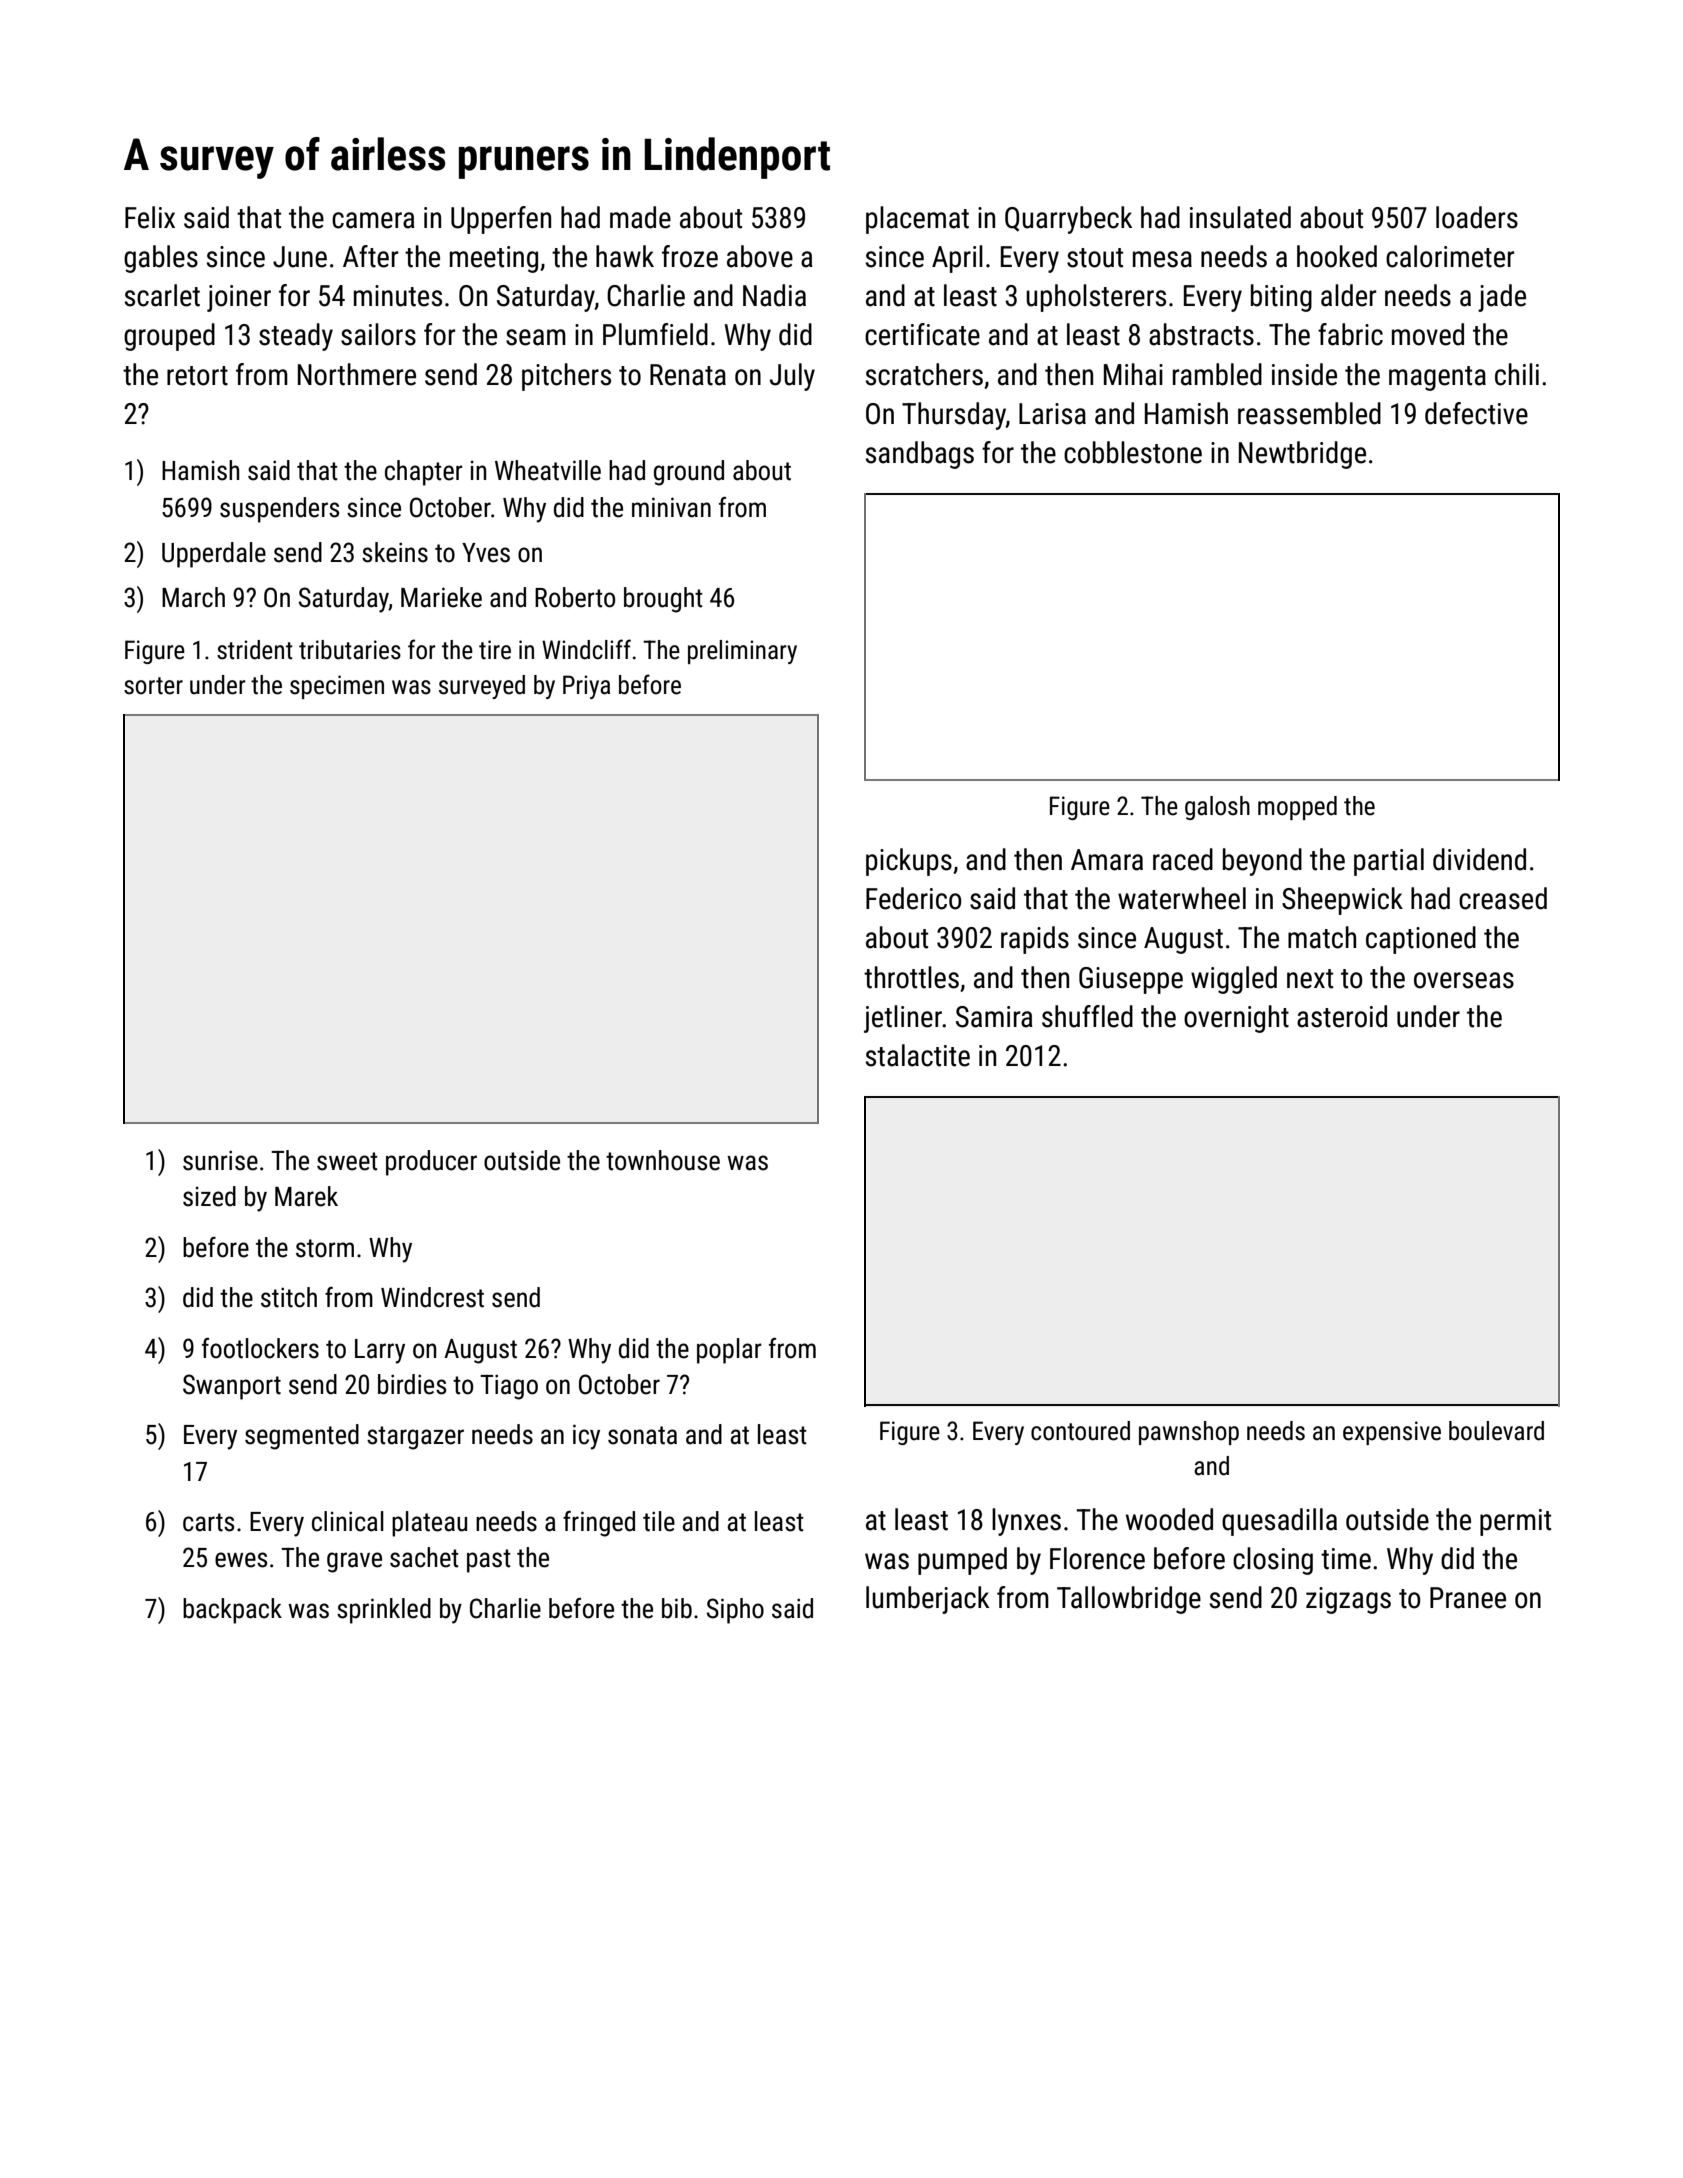  Describe the element at coordinates (586, 1437) in the document. I see `icy` at that location.
